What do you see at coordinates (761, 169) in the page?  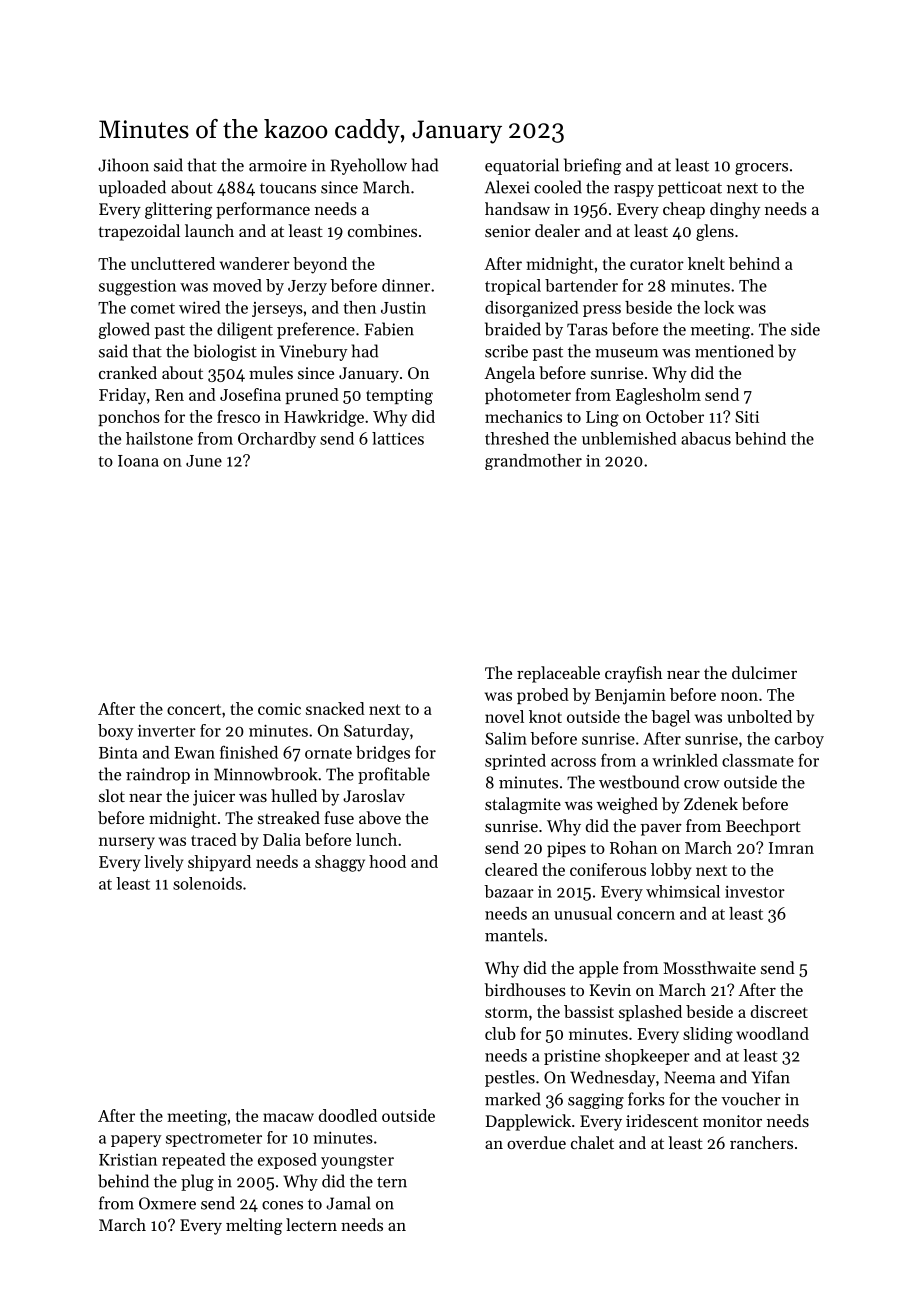 I see `grocers` at bounding box center [761, 169].
